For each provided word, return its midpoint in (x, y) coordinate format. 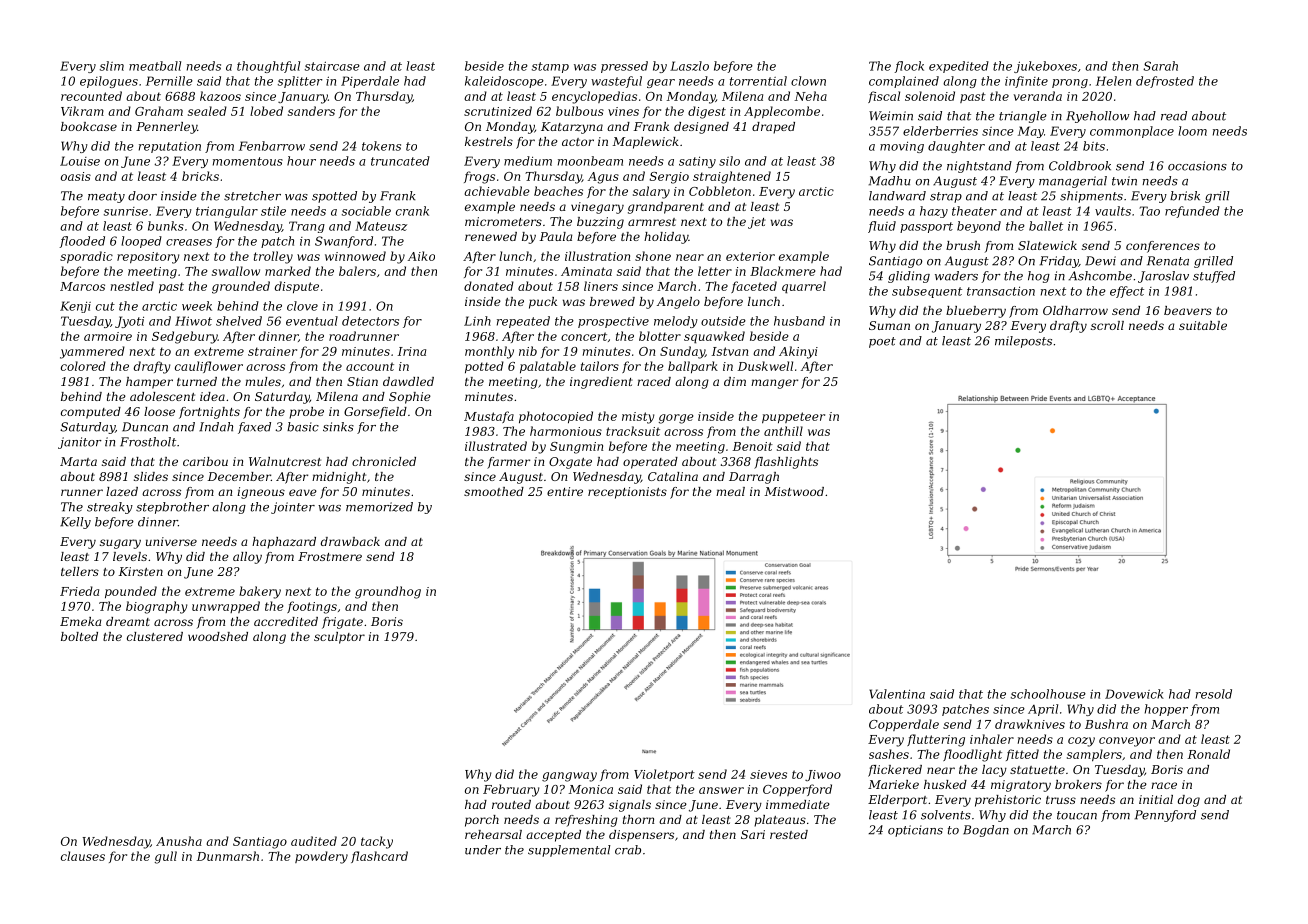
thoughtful (268, 67)
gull (166, 857)
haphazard (284, 543)
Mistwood (794, 491)
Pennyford (1165, 816)
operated (650, 463)
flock (909, 67)
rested (789, 834)
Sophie (410, 398)
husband (799, 321)
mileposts (1023, 342)
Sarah (1160, 66)
